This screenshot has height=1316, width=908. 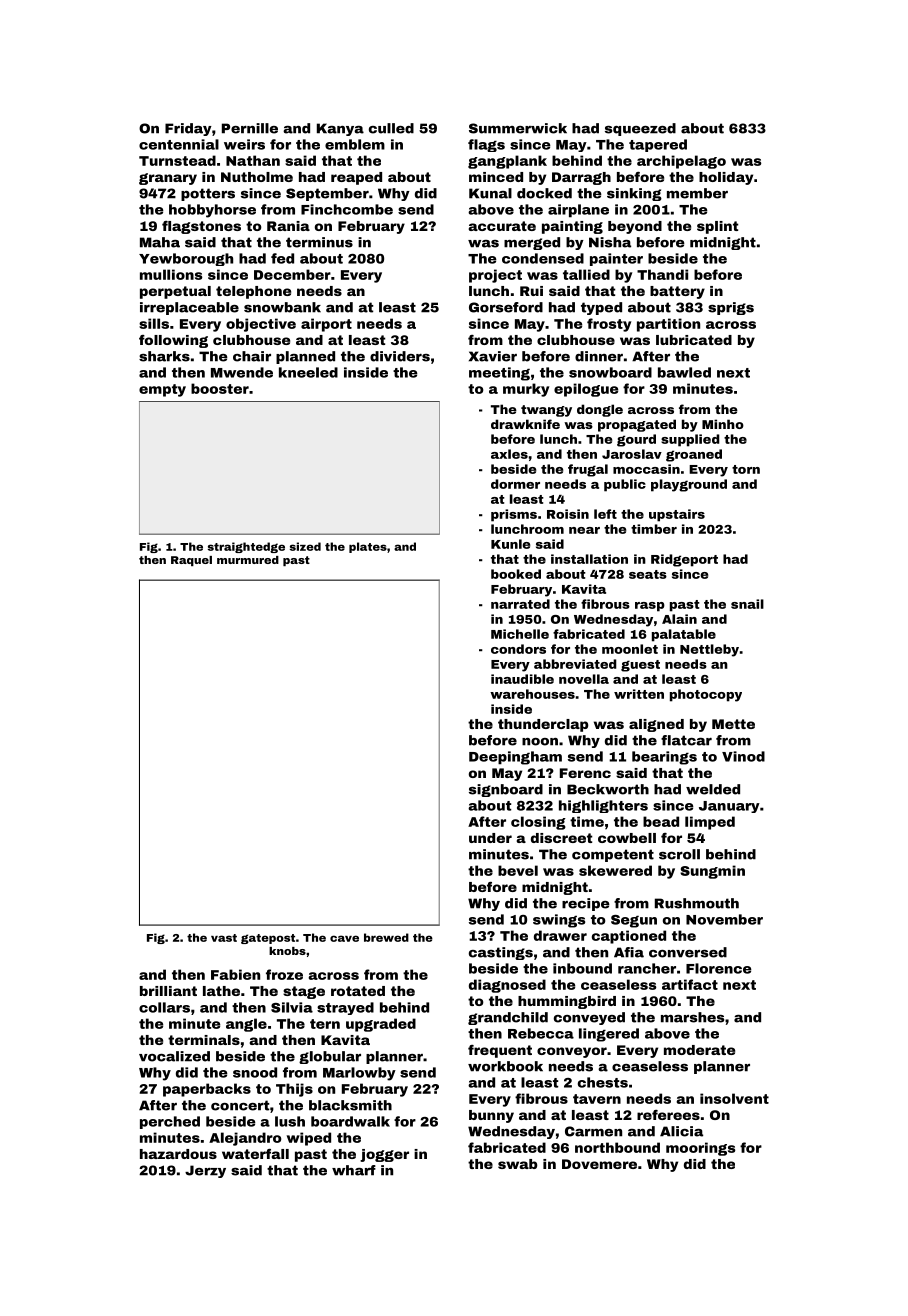 I want to click on Maha, so click(x=160, y=242).
